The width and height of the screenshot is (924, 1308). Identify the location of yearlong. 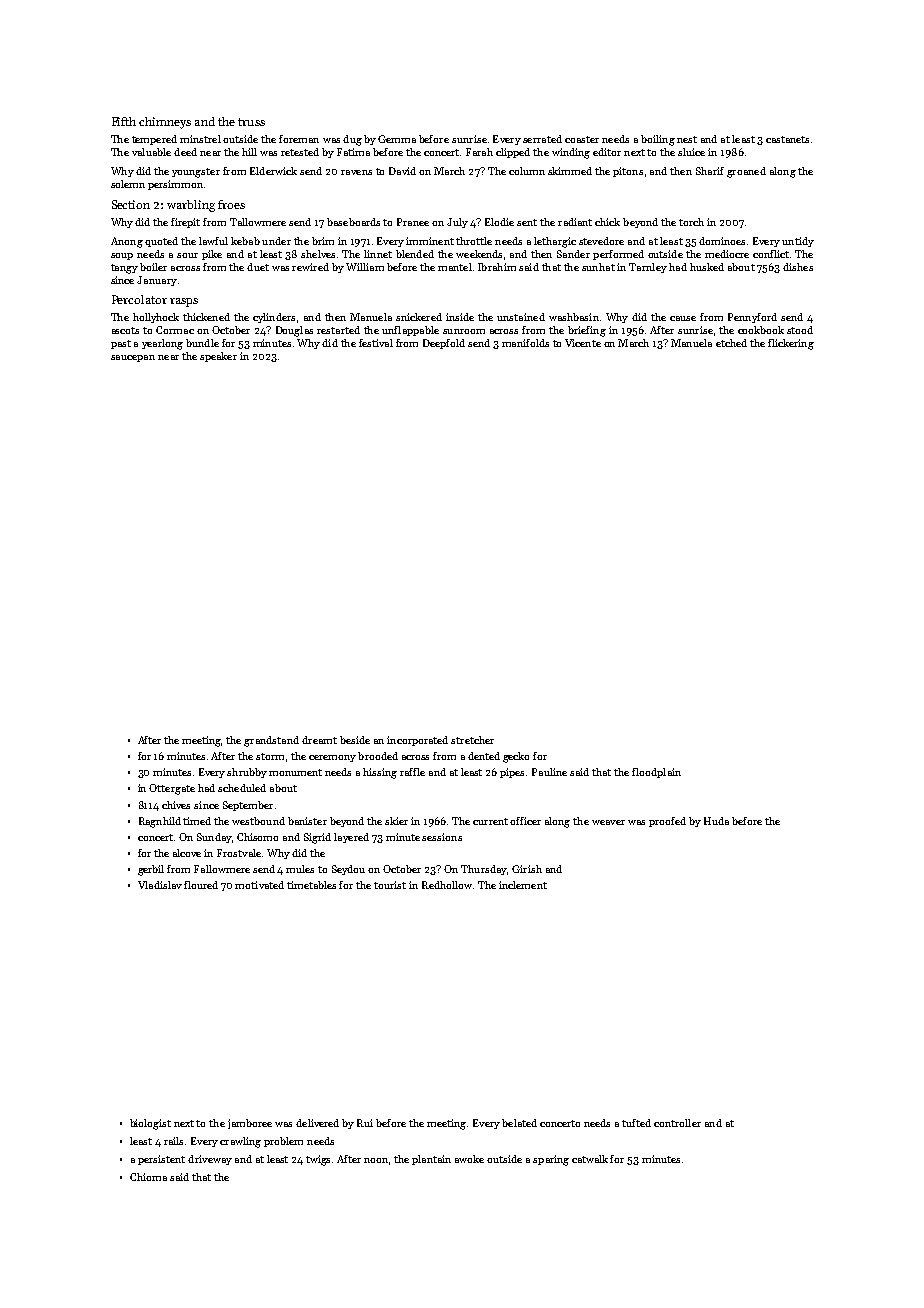
(162, 344).
